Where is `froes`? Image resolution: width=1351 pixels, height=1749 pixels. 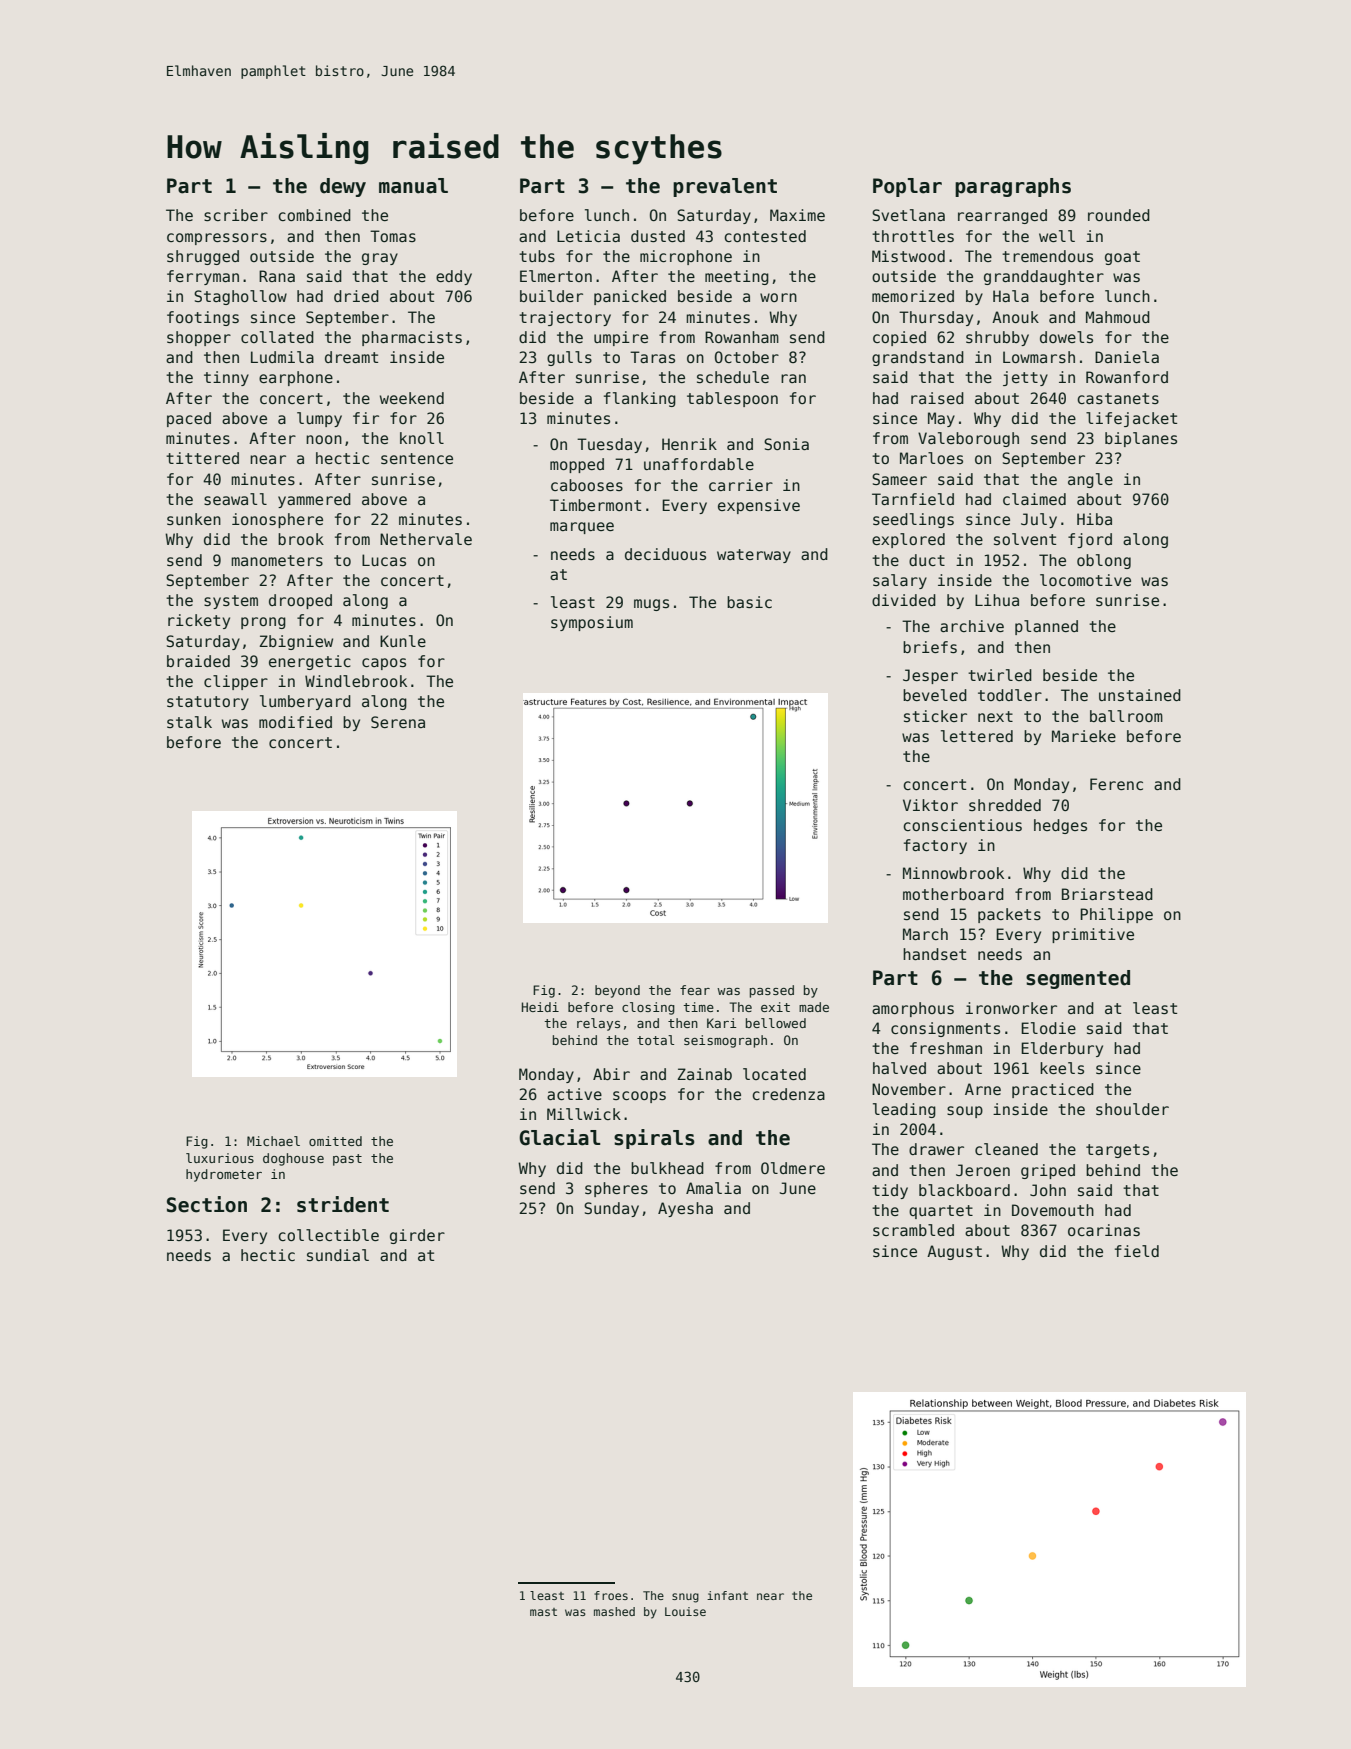 froes is located at coordinates (611, 1595).
